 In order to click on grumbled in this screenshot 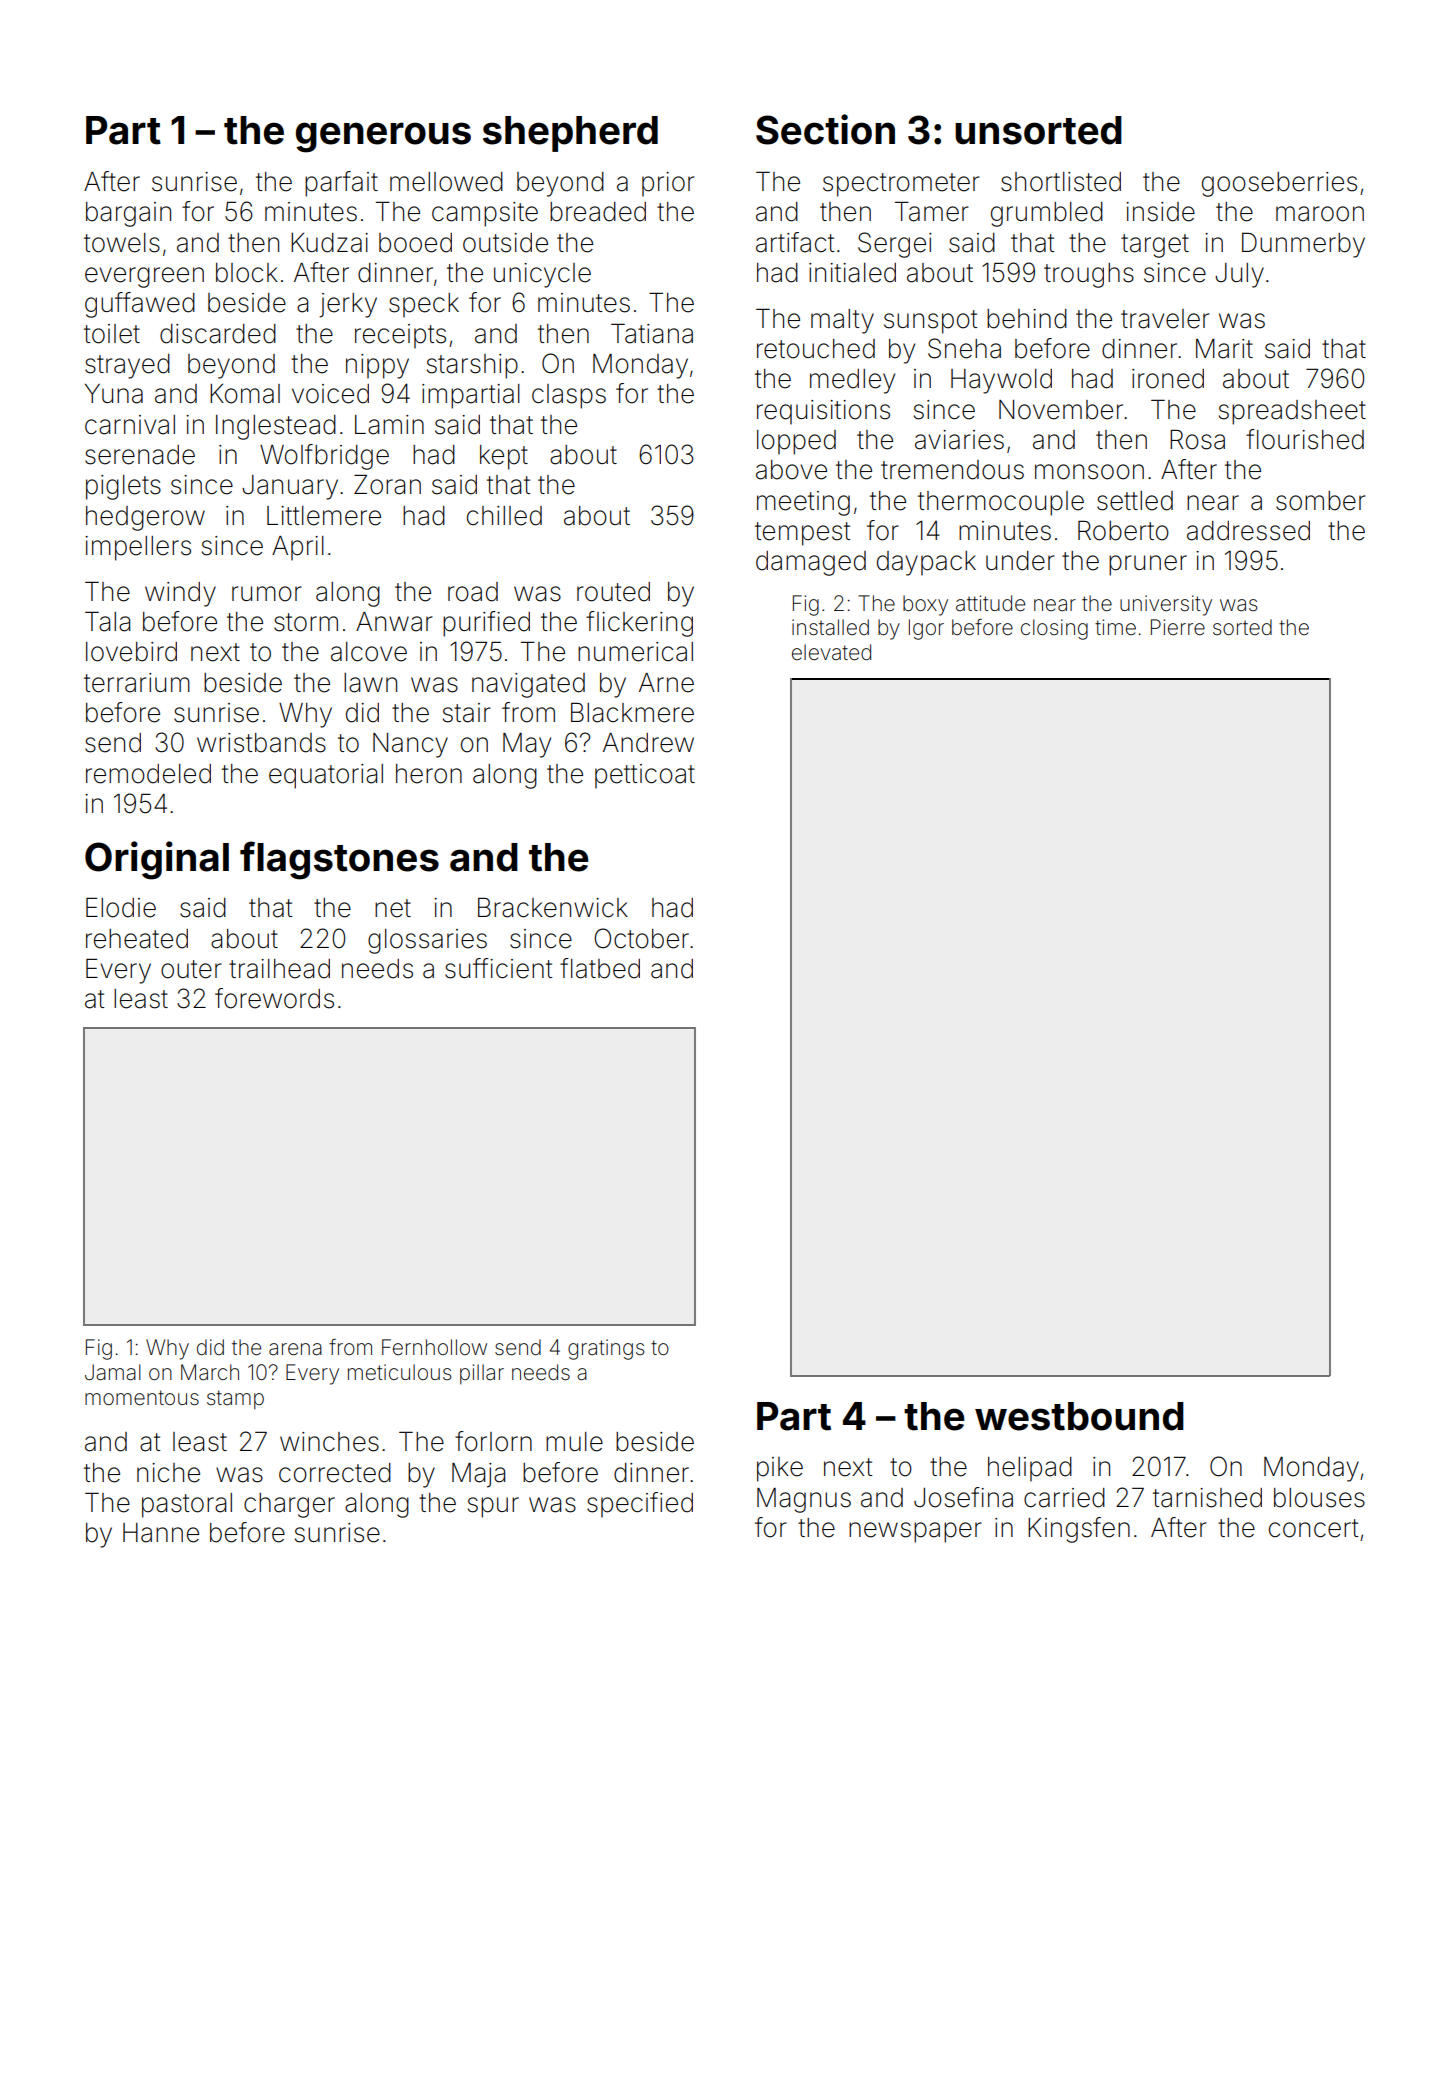, I will do `click(1047, 214)`.
